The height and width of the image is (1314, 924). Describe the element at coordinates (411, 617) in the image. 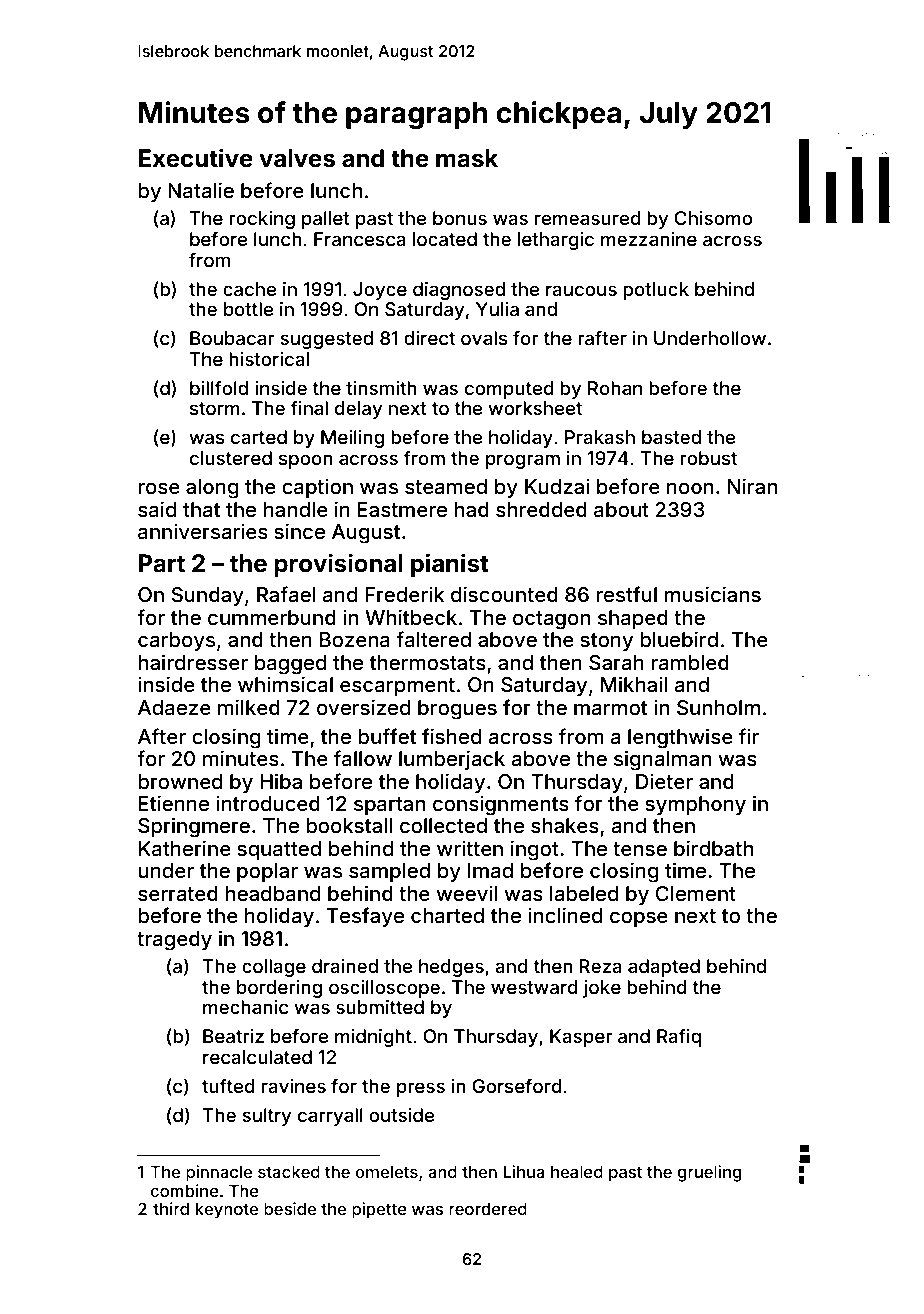

I see `Whitbeck` at that location.
